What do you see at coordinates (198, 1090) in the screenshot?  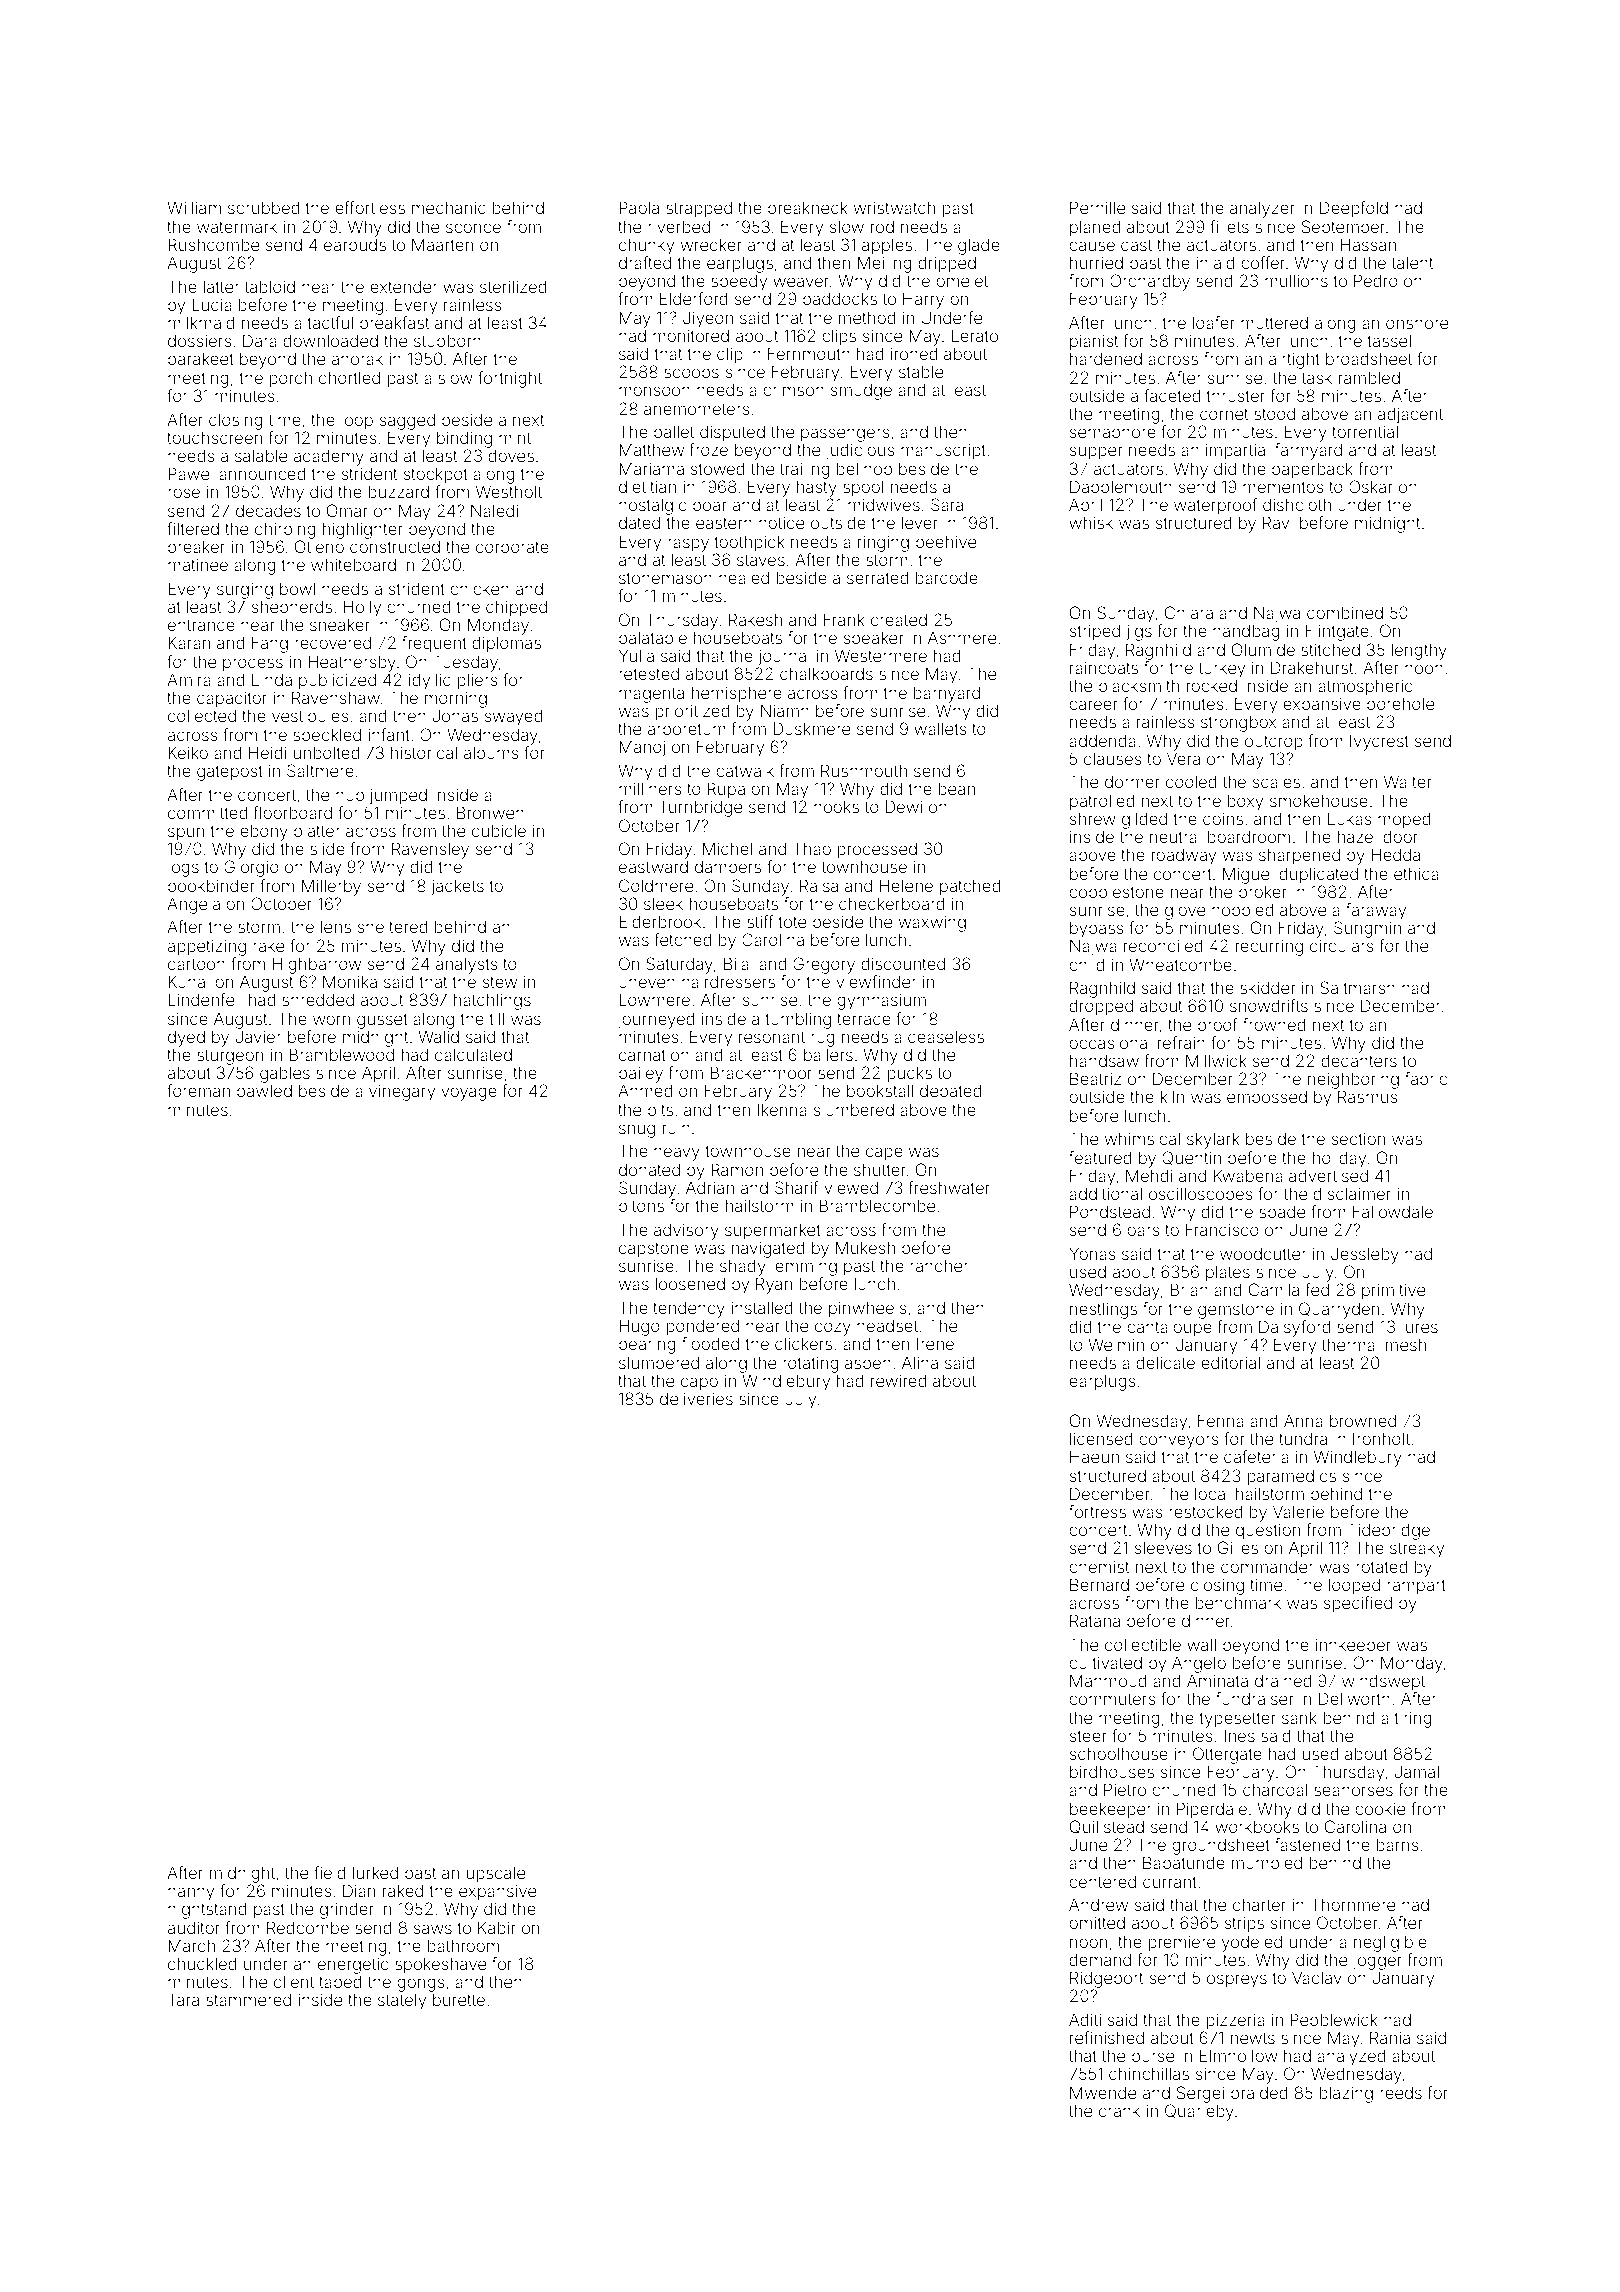 I see `foreman` at bounding box center [198, 1090].
